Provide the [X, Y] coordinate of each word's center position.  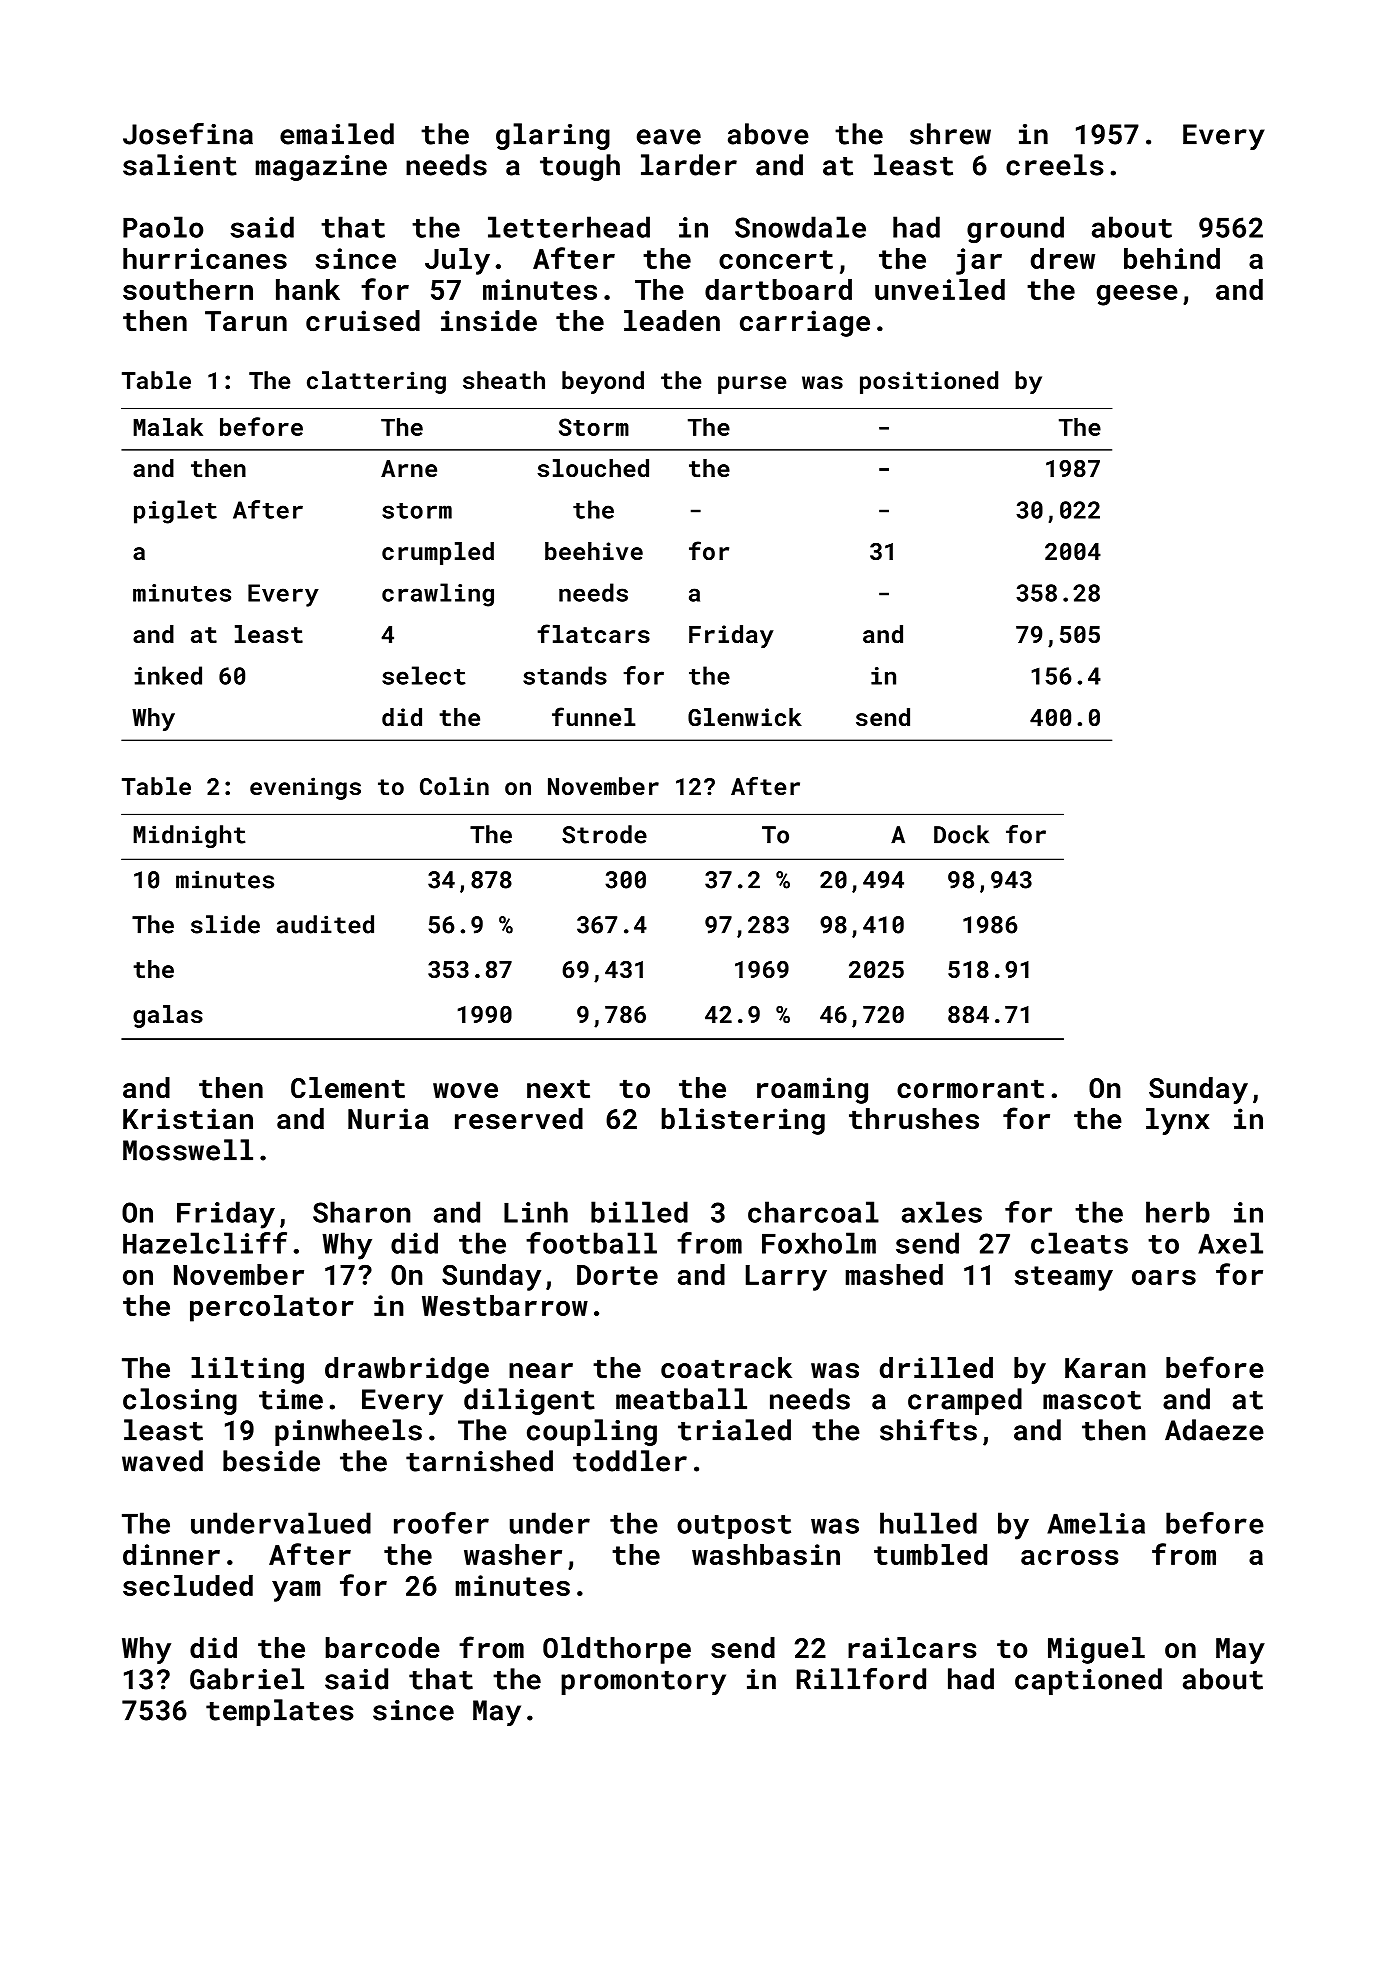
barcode [383, 1648]
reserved [519, 1119]
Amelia [1096, 1523]
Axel [1230, 1243]
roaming [812, 1090]
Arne [409, 468]
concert [776, 259]
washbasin [766, 1554]
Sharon [362, 1212]
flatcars [593, 633]
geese [1137, 295]
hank [308, 289]
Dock [961, 834]
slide [225, 924]
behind [1172, 258]
